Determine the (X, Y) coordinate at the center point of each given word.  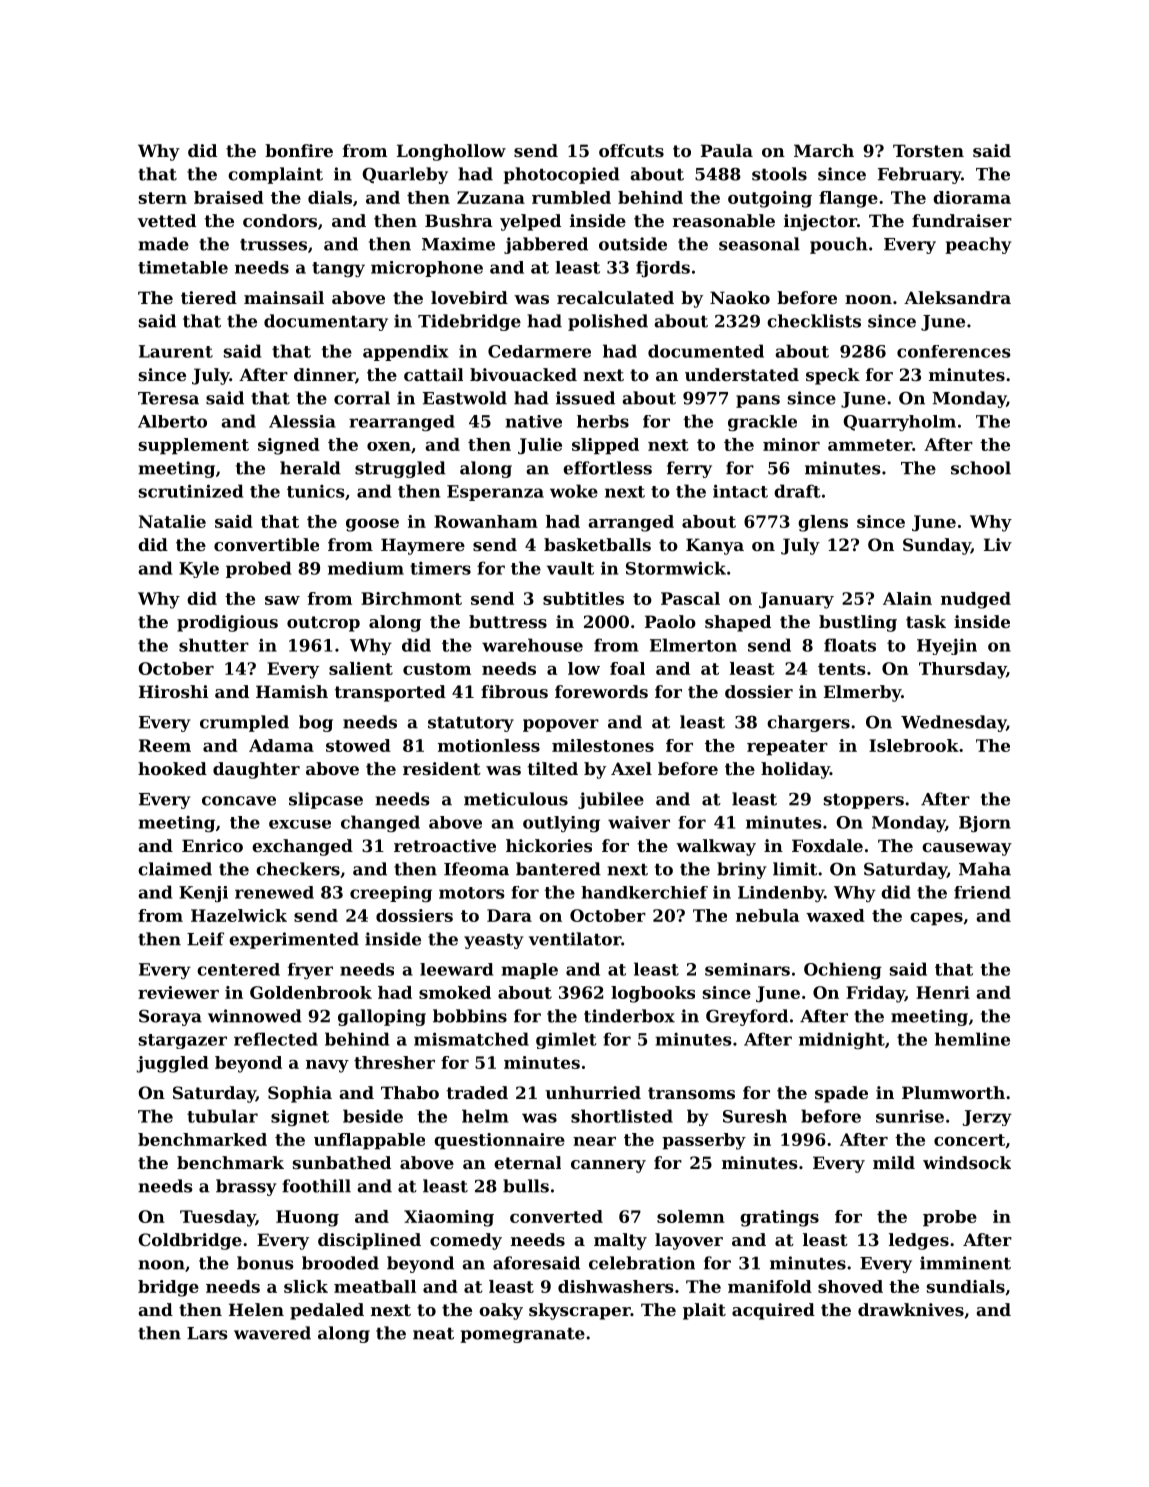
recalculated (615, 297)
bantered (558, 869)
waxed (835, 915)
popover (561, 725)
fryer (310, 971)
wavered (272, 1333)
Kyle (199, 569)
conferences (954, 351)
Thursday (962, 670)
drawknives (911, 1309)
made (163, 244)
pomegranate (522, 1335)
